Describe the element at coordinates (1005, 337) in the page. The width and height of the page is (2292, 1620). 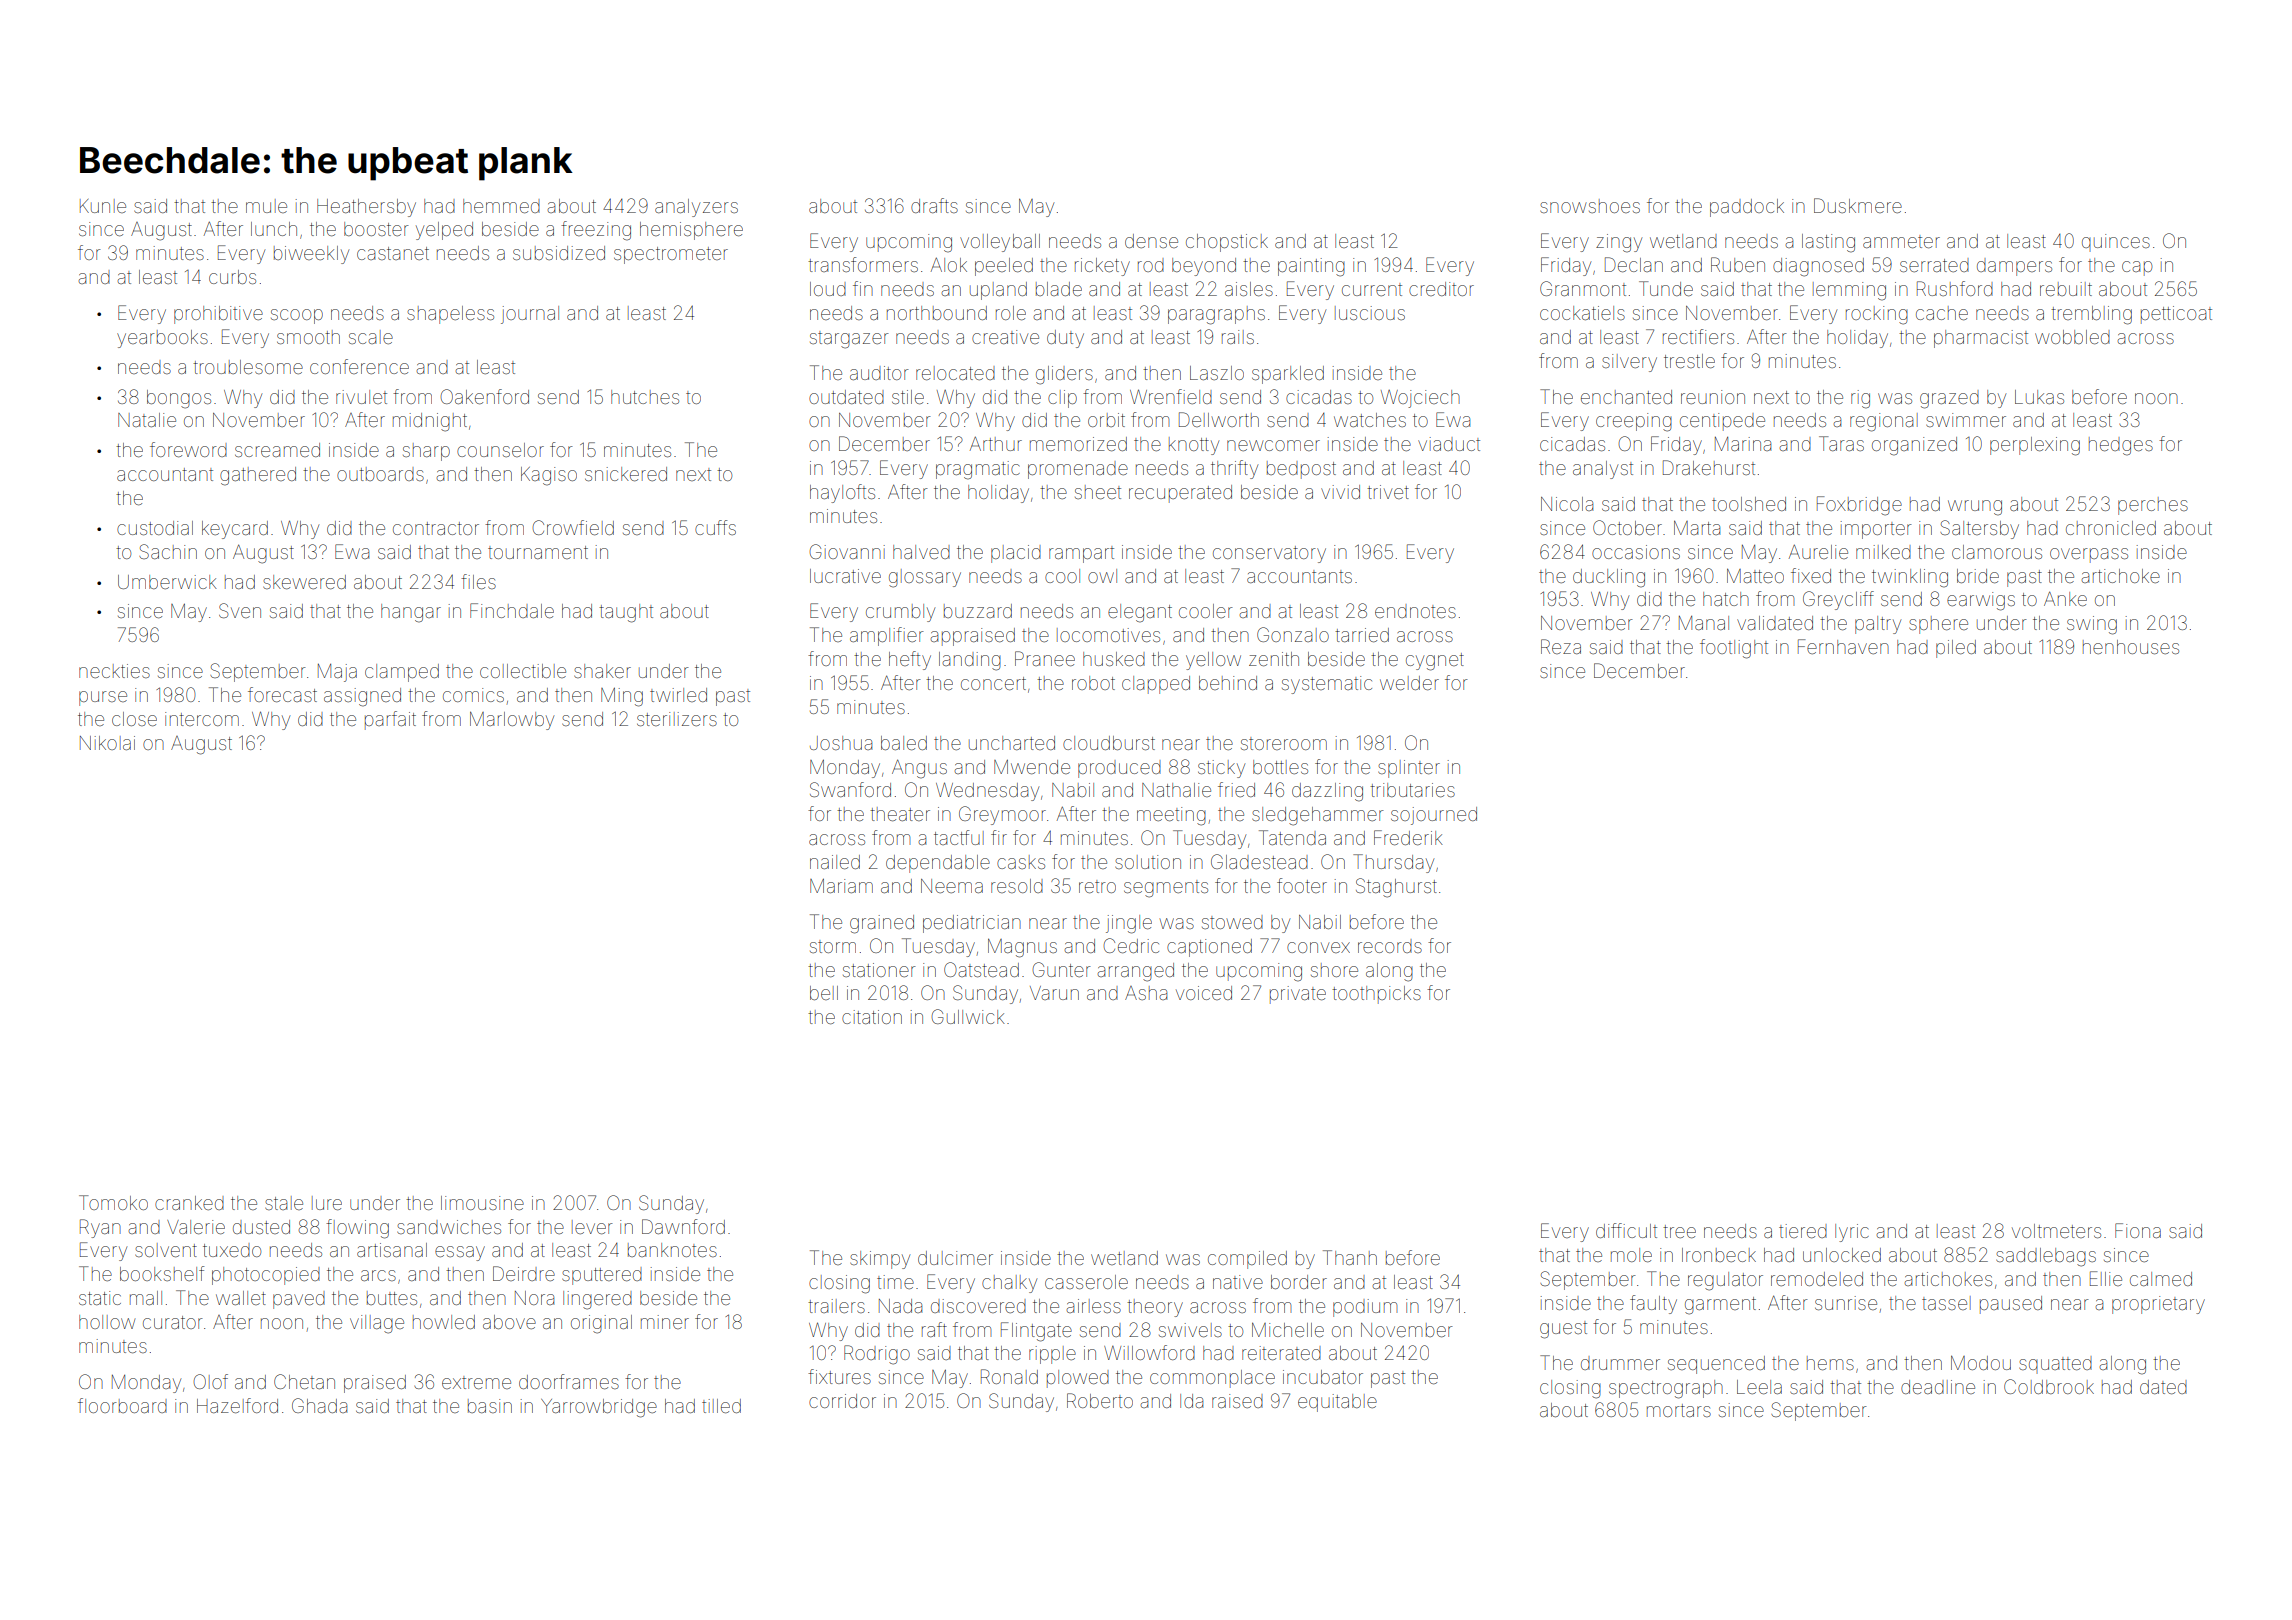
I see `creative` at that location.
